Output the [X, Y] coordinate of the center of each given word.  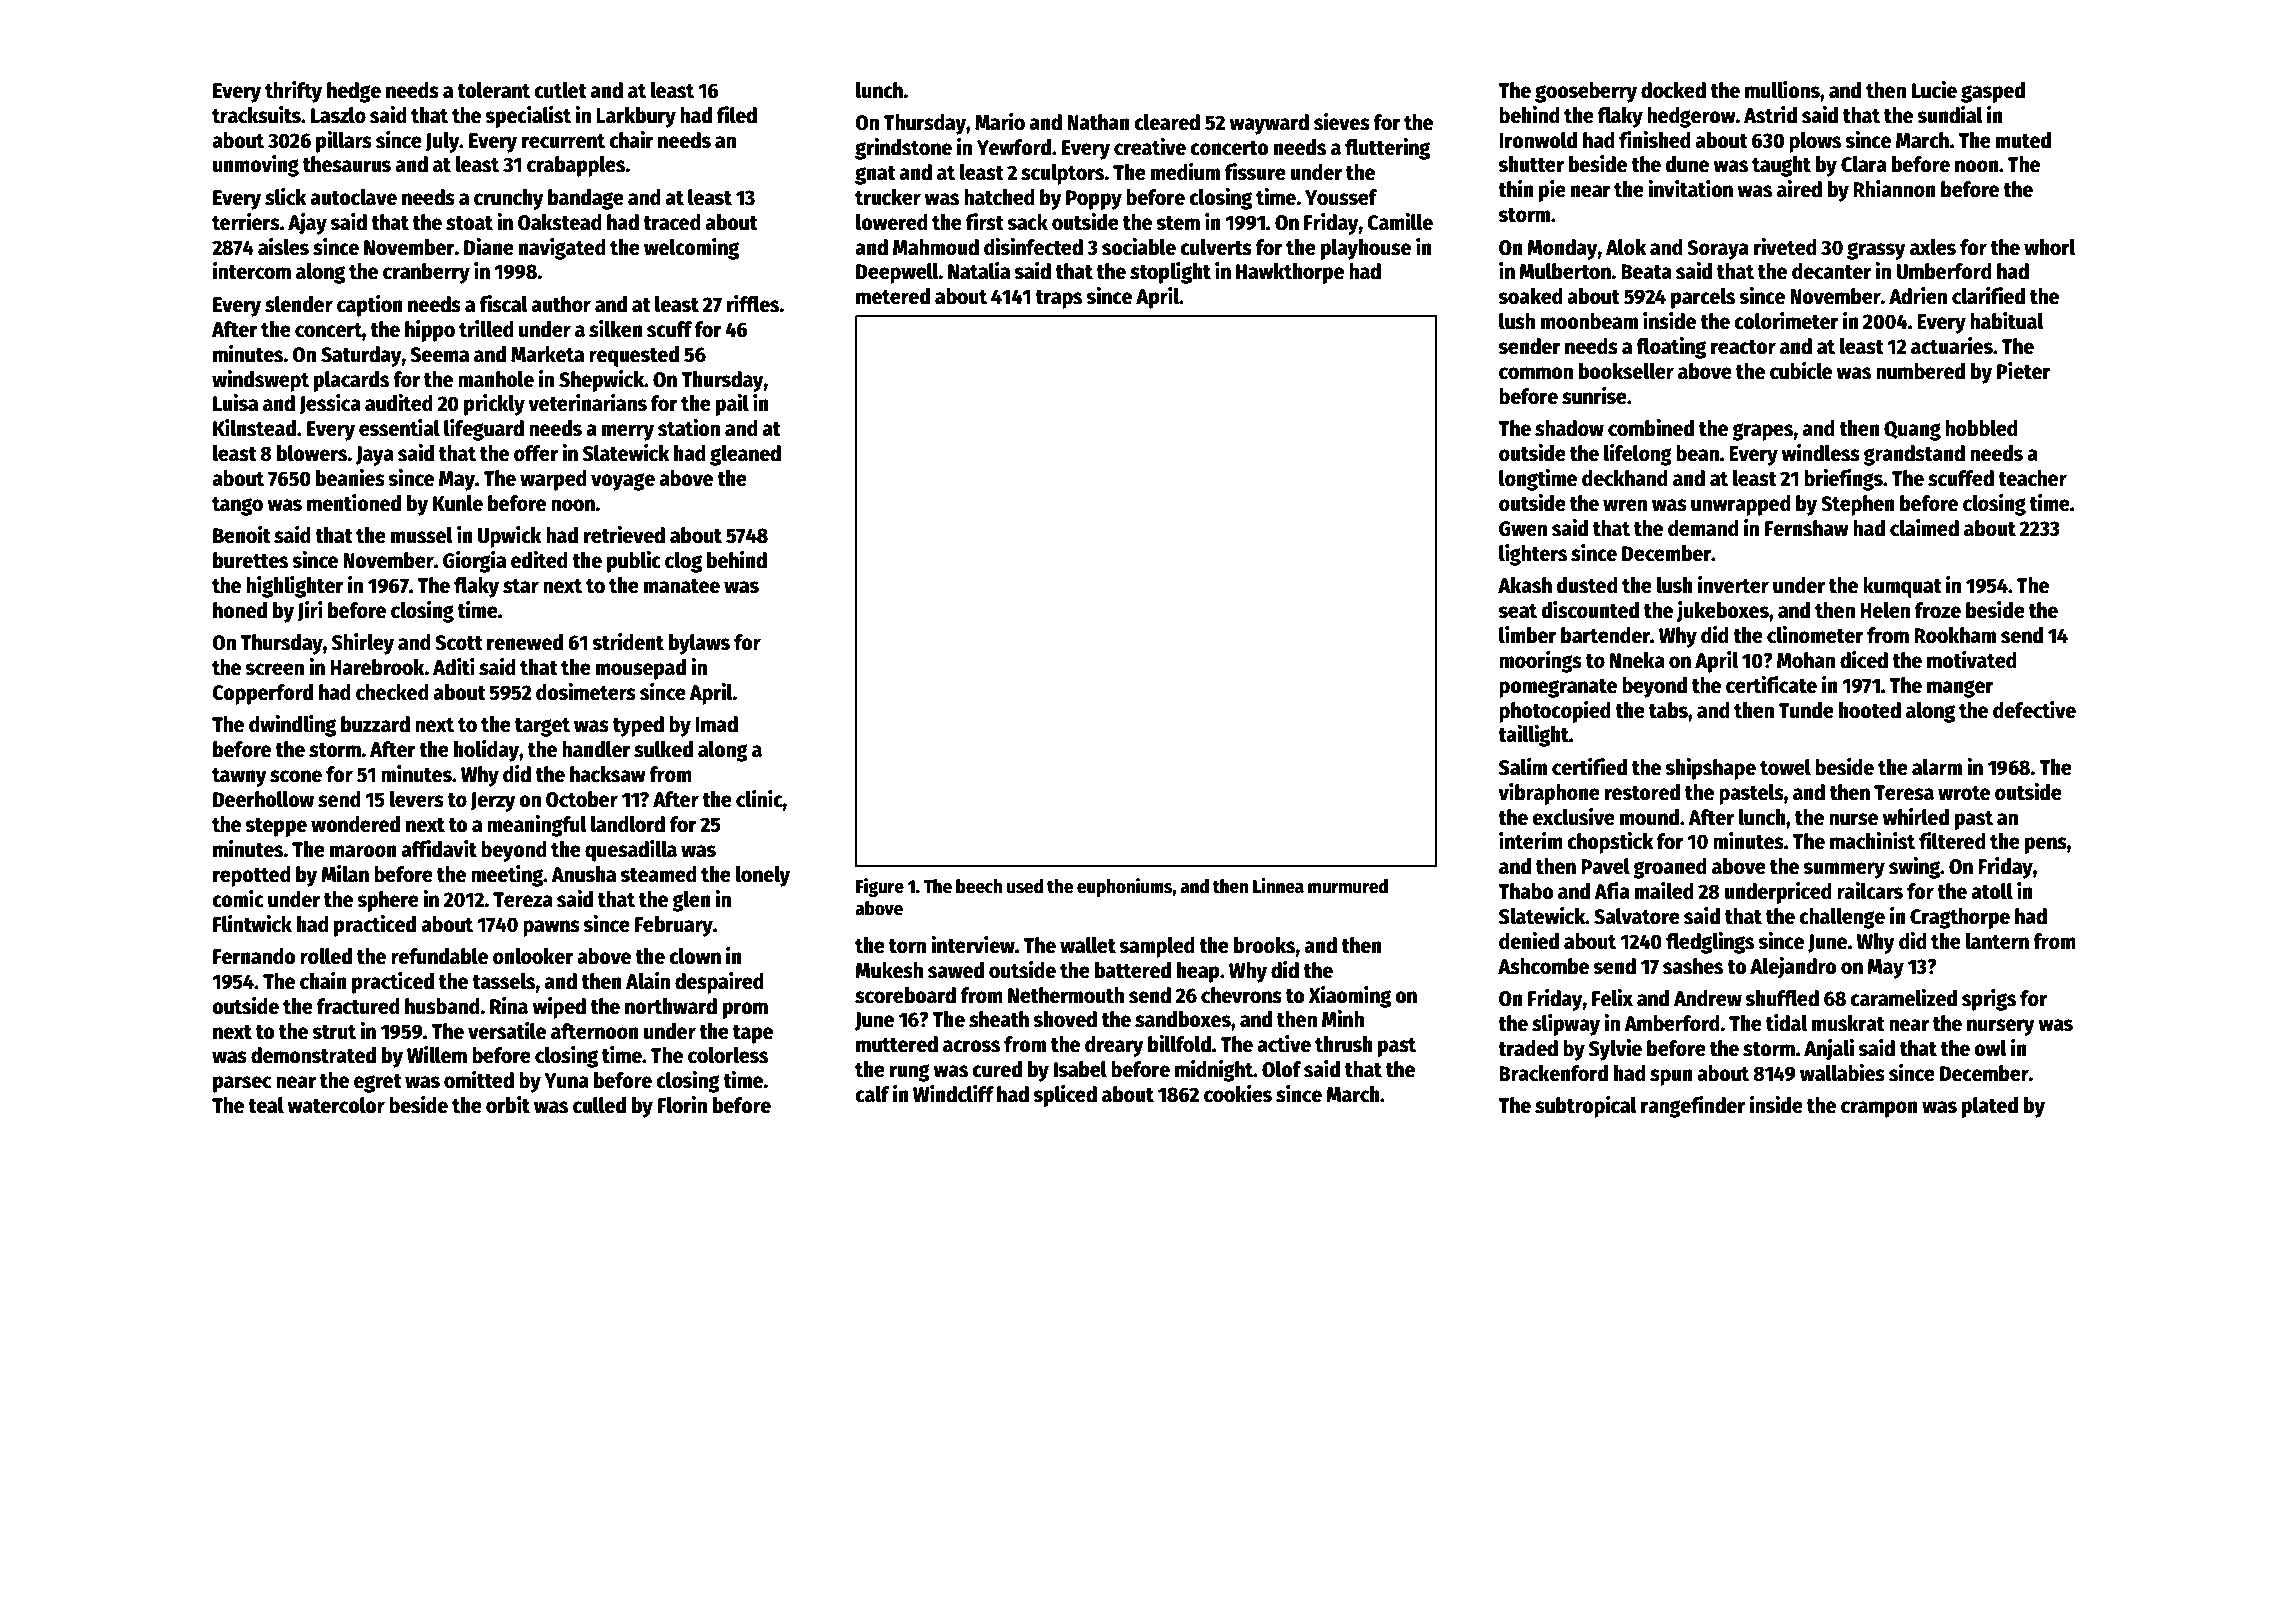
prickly [494, 405]
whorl [2049, 247]
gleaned [745, 455]
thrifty [293, 92]
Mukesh [889, 970]
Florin [682, 1105]
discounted [1590, 610]
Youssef [1341, 197]
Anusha [583, 874]
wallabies [1842, 1073]
